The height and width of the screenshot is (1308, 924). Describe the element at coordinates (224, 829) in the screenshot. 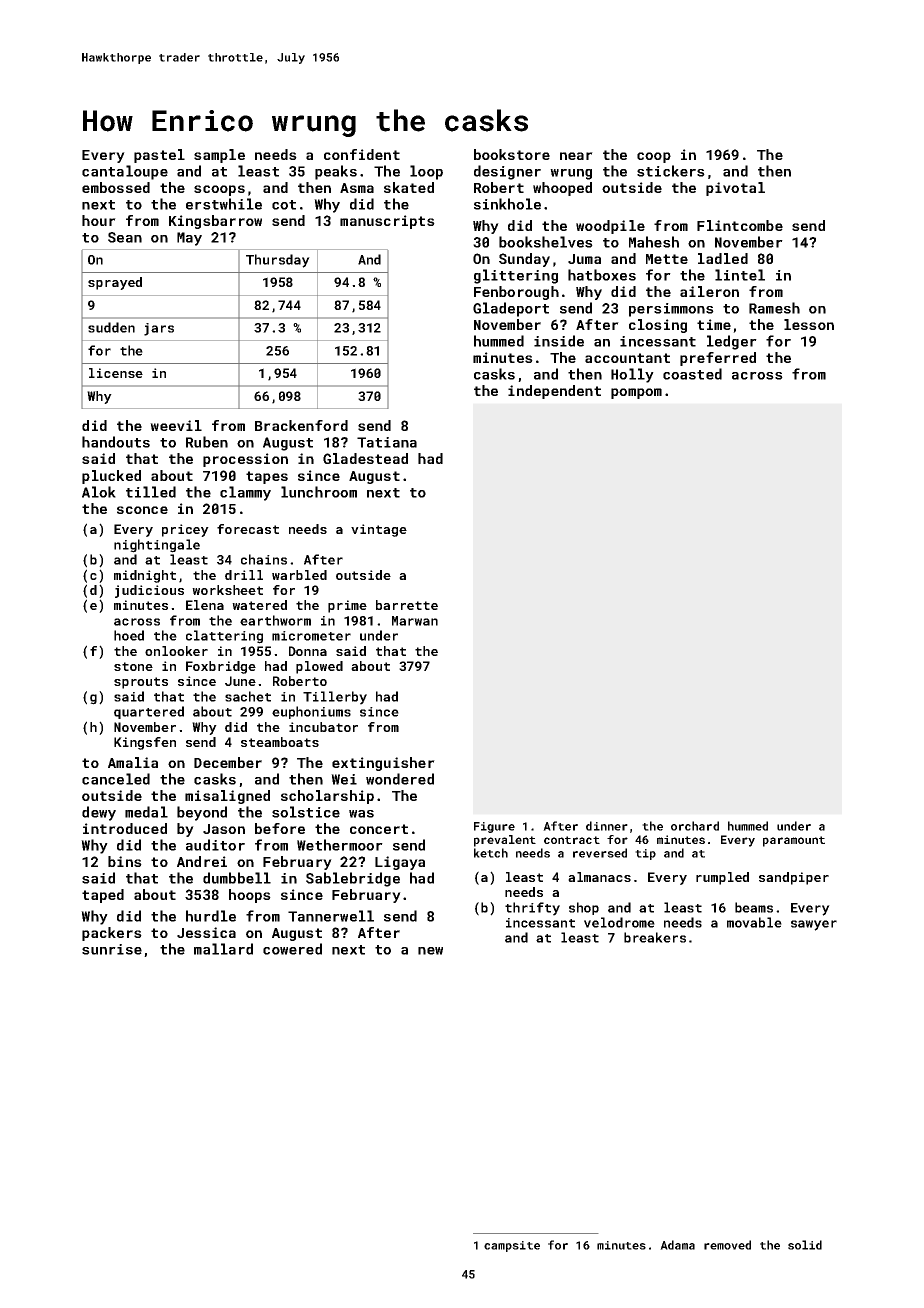

I see `Jason` at that location.
